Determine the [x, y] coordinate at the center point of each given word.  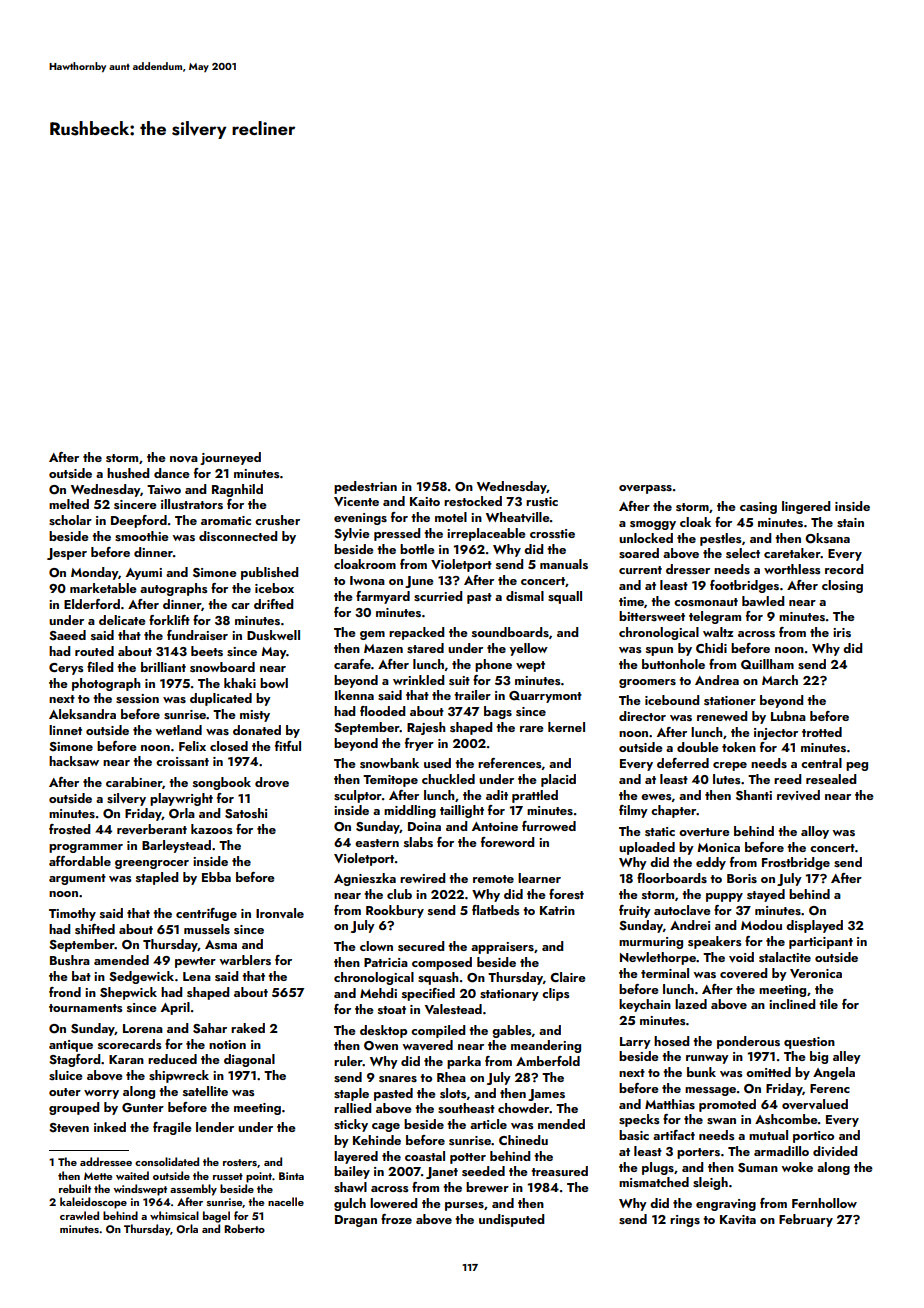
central [821, 763]
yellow [528, 649]
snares [398, 1079]
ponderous [748, 1042]
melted [69, 504]
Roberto [244, 1228]
